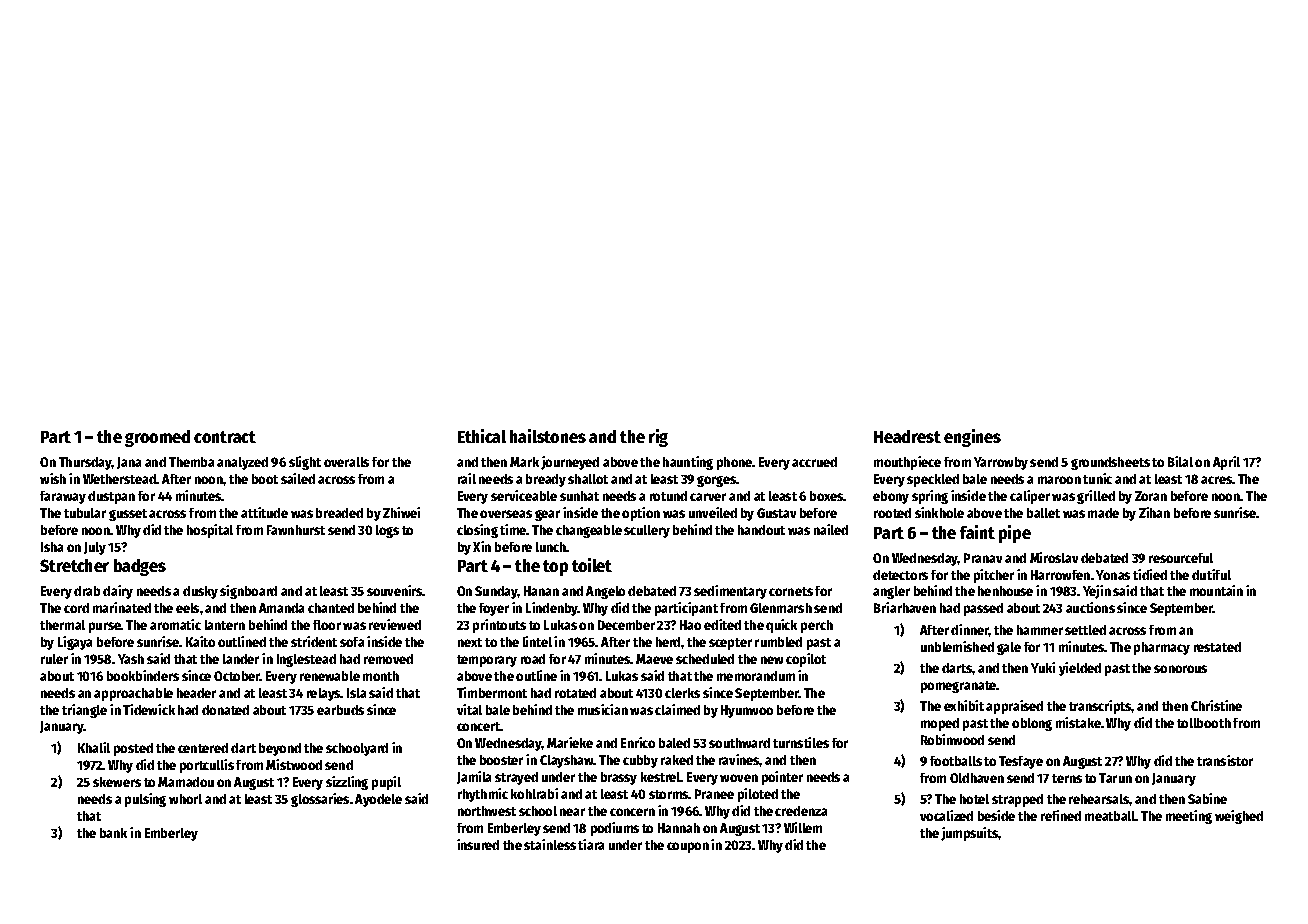  I want to click on faraway, so click(63, 497).
